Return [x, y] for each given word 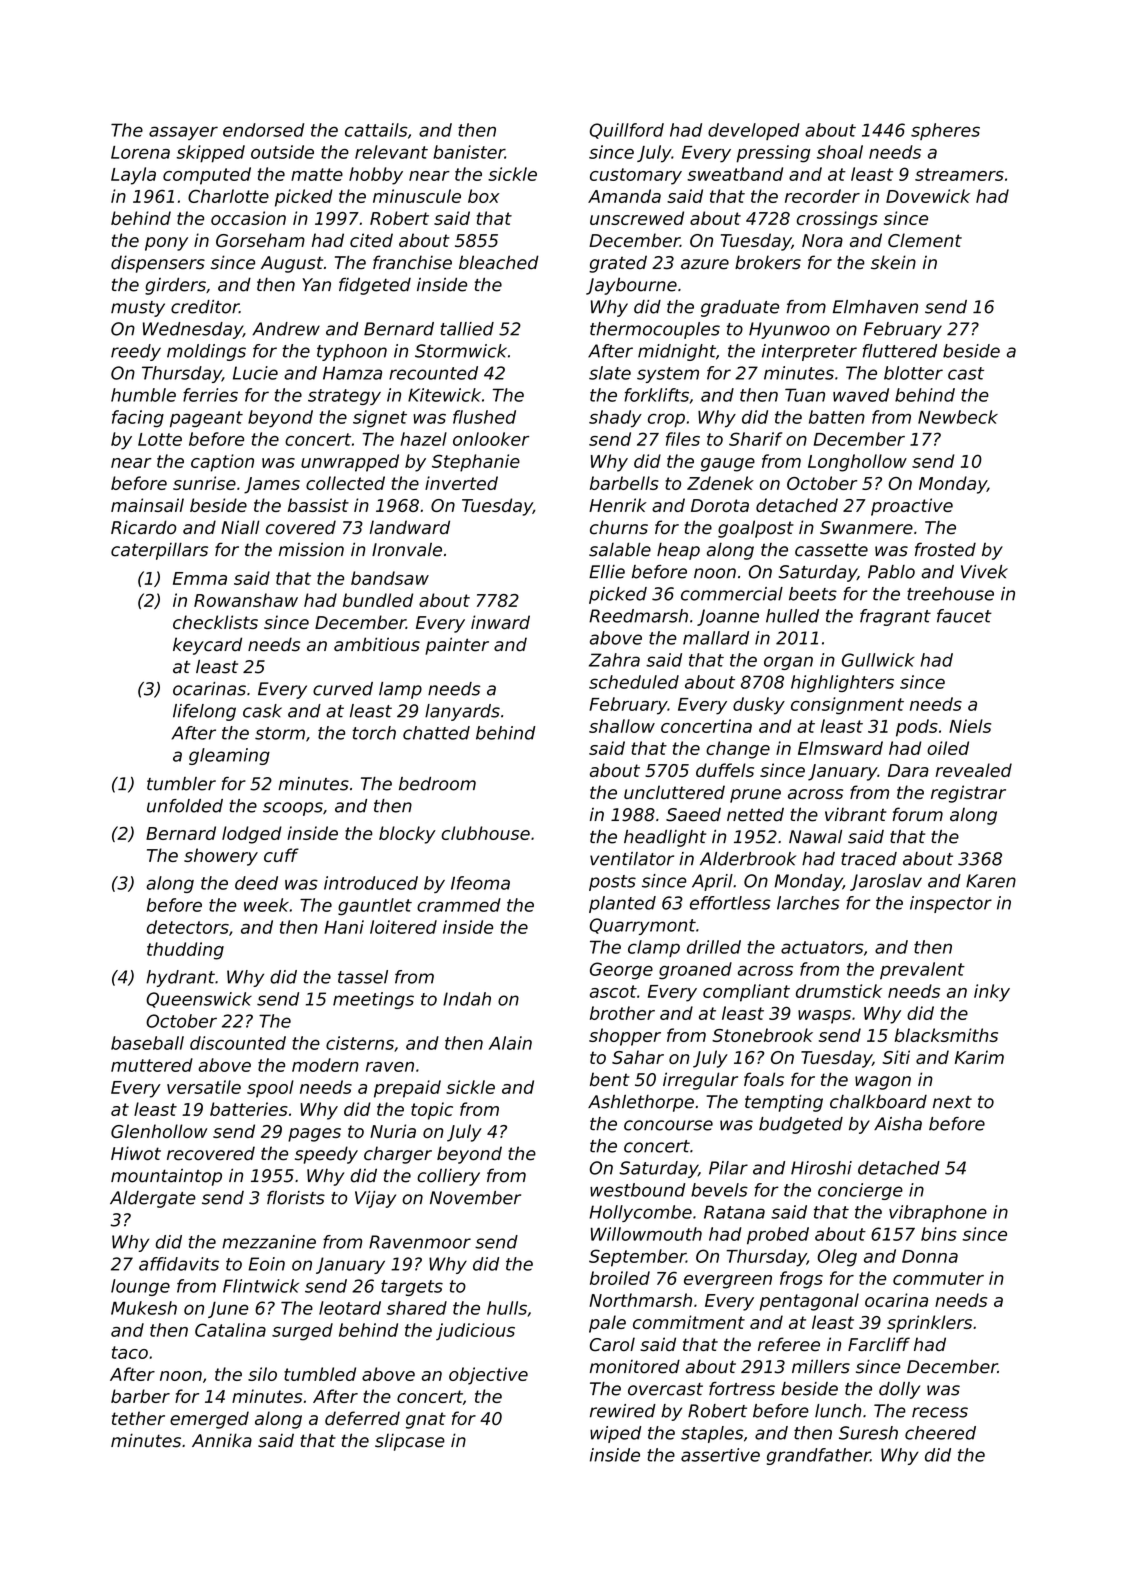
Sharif [755, 439]
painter [457, 646]
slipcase [410, 1442]
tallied [467, 329]
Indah [467, 999]
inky [992, 993]
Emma [200, 578]
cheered [940, 1433]
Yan [316, 285]
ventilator [632, 859]
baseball [147, 1043]
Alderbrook [748, 859]
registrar [968, 794]
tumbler [181, 784]
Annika [222, 1440]
